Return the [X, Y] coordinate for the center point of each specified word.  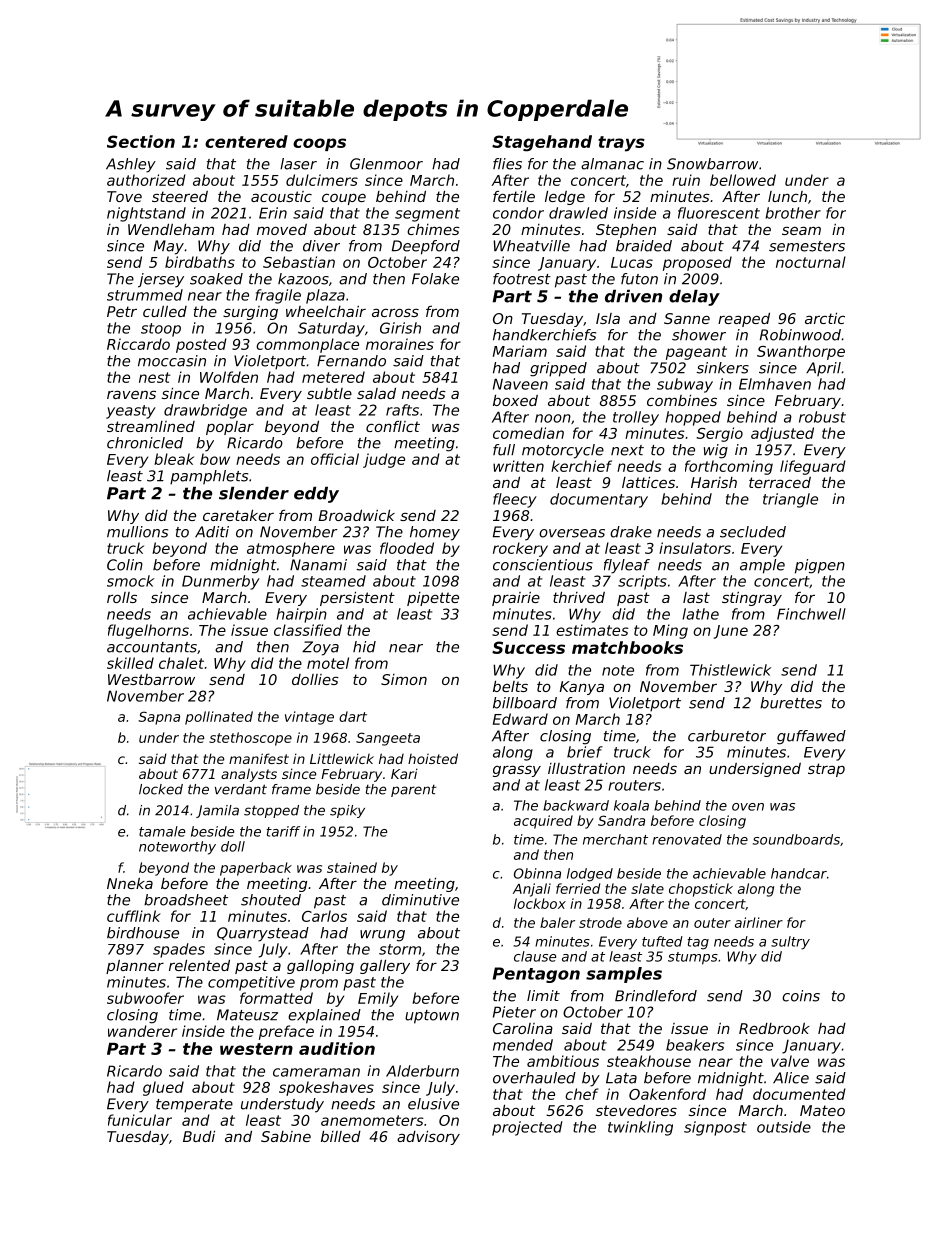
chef [582, 1094]
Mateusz [247, 1015]
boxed [515, 400]
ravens [131, 394]
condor [518, 213]
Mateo [822, 1110]
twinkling [640, 1128]
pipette [433, 599]
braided [644, 246]
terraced [780, 482]
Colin [125, 565]
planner [135, 967]
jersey [161, 280]
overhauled [534, 1078]
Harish [714, 482]
